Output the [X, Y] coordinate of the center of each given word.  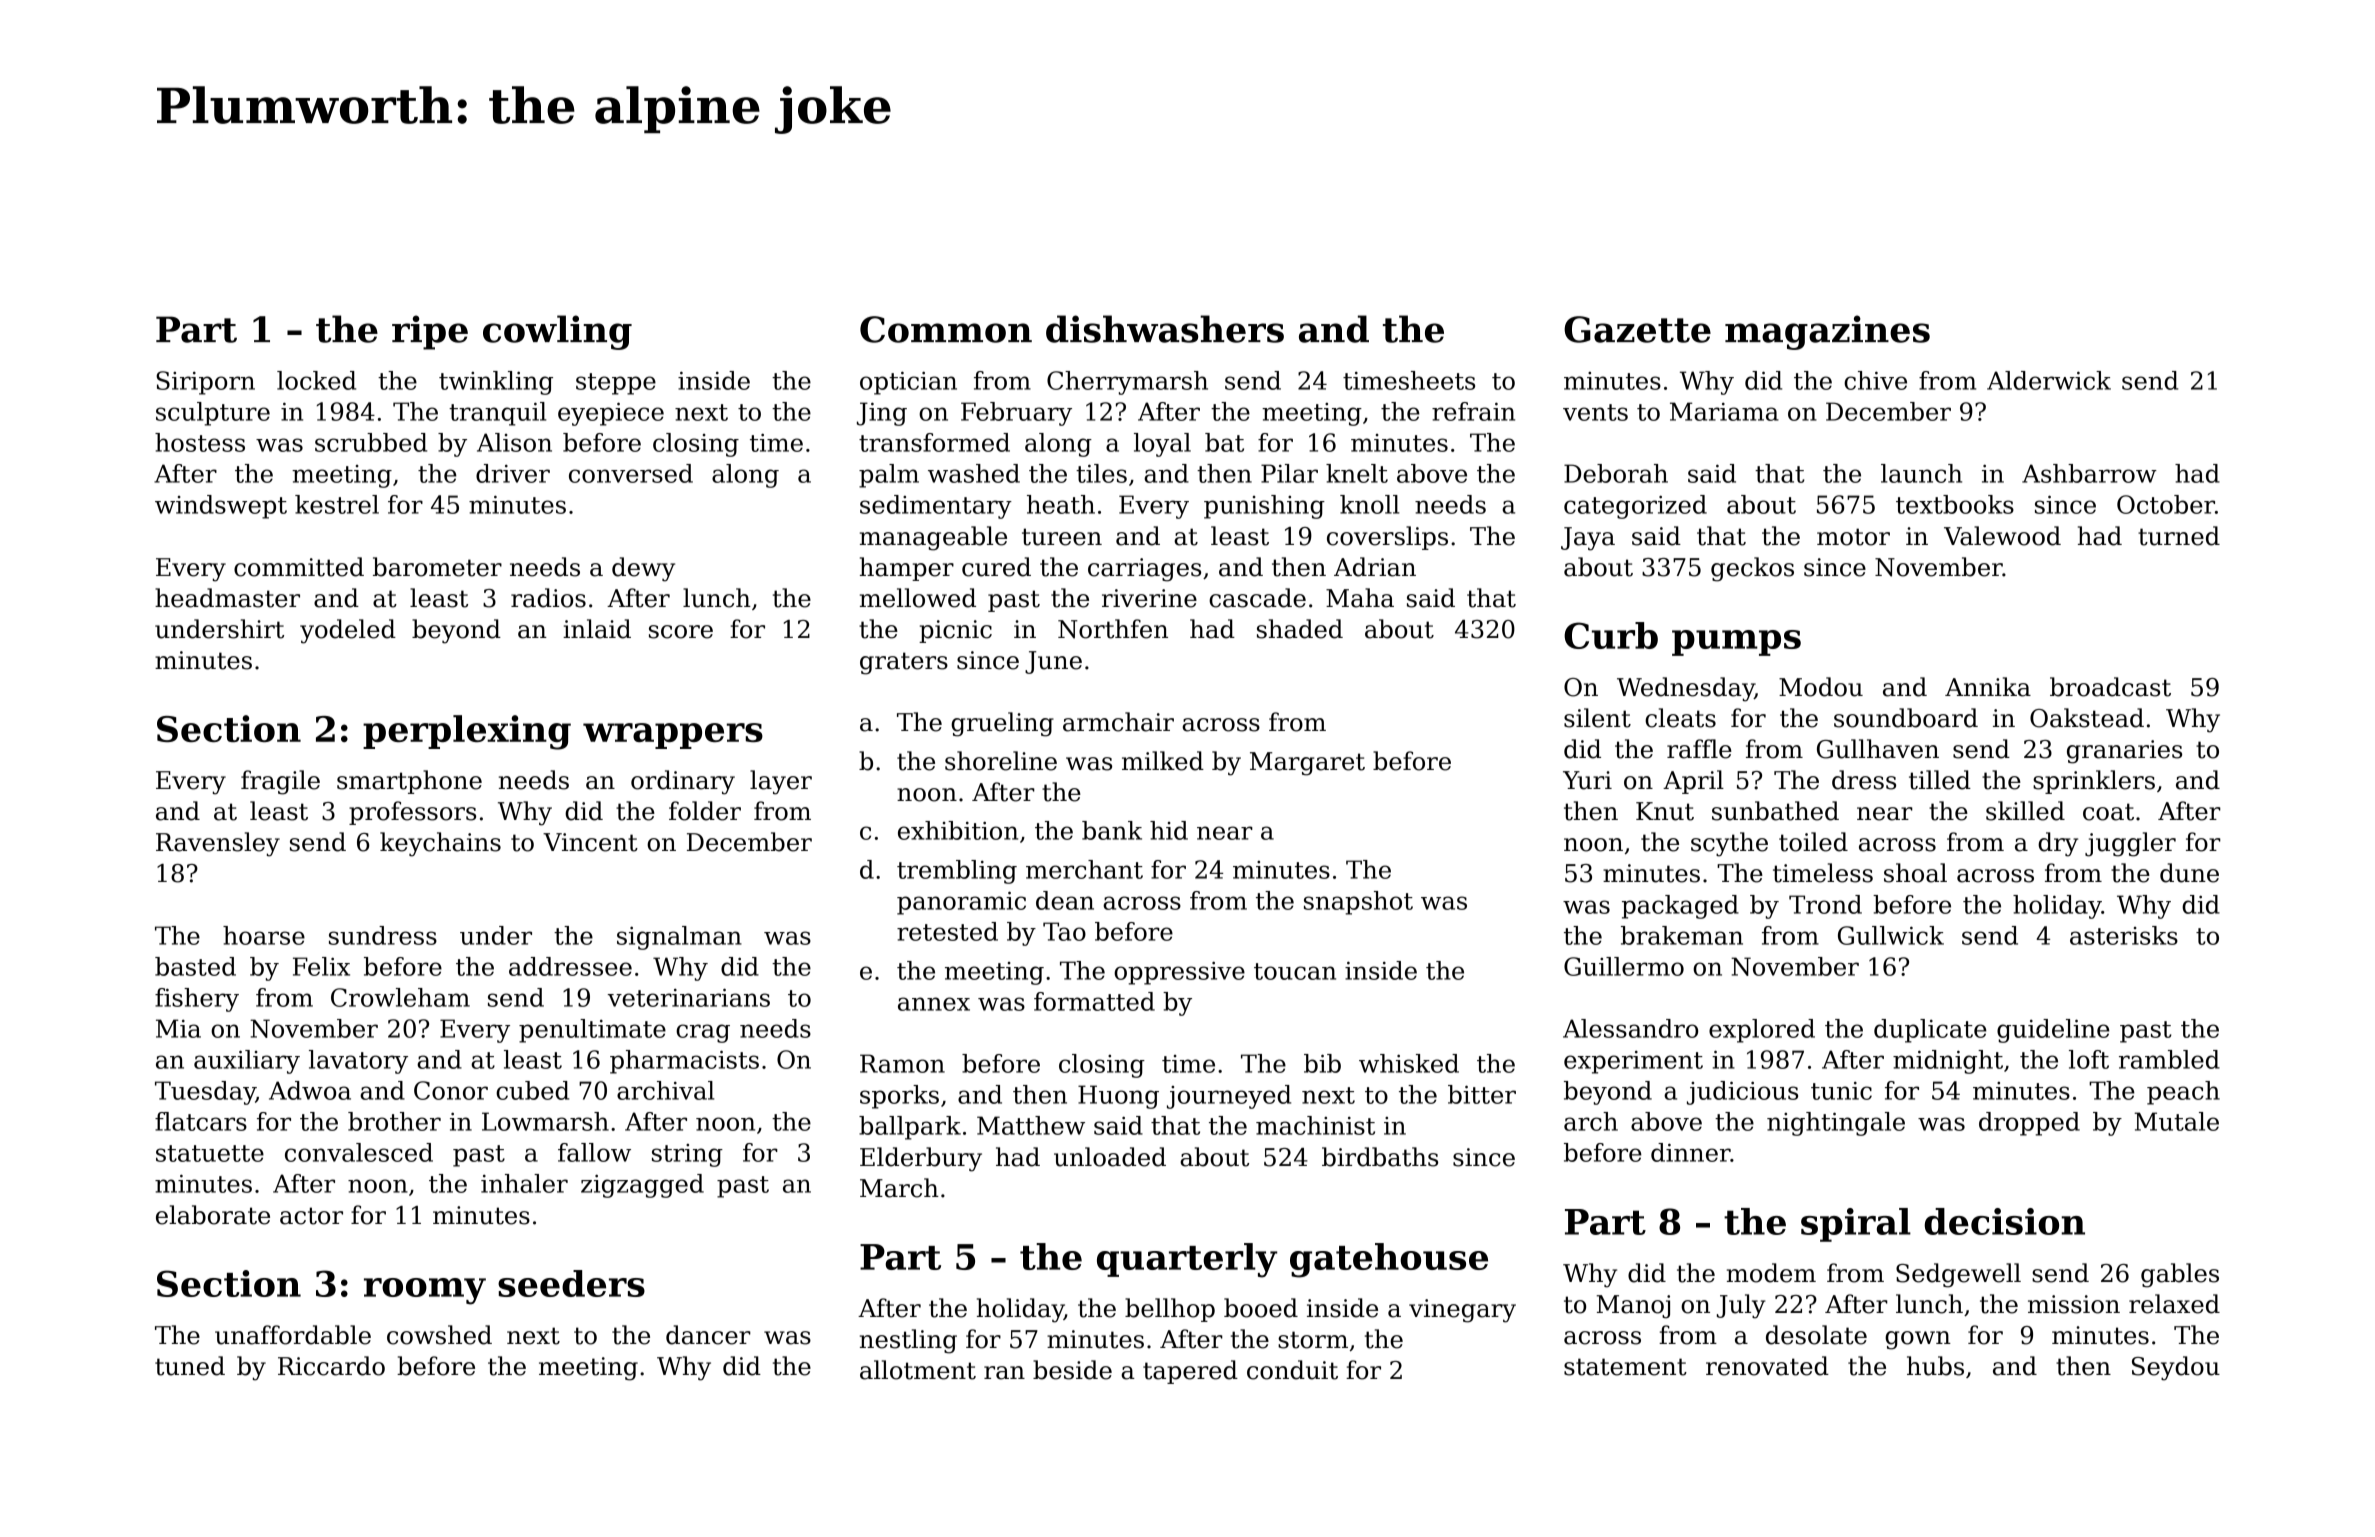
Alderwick [2049, 380]
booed [1261, 1308]
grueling [1002, 724]
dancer [708, 1335]
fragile [280, 782]
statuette [210, 1153]
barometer [437, 567]
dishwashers [1165, 329]
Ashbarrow [2089, 473]
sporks [899, 1097]
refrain [1473, 411]
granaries [2124, 752]
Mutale [2176, 1121]
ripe [430, 332]
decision [2005, 1221]
